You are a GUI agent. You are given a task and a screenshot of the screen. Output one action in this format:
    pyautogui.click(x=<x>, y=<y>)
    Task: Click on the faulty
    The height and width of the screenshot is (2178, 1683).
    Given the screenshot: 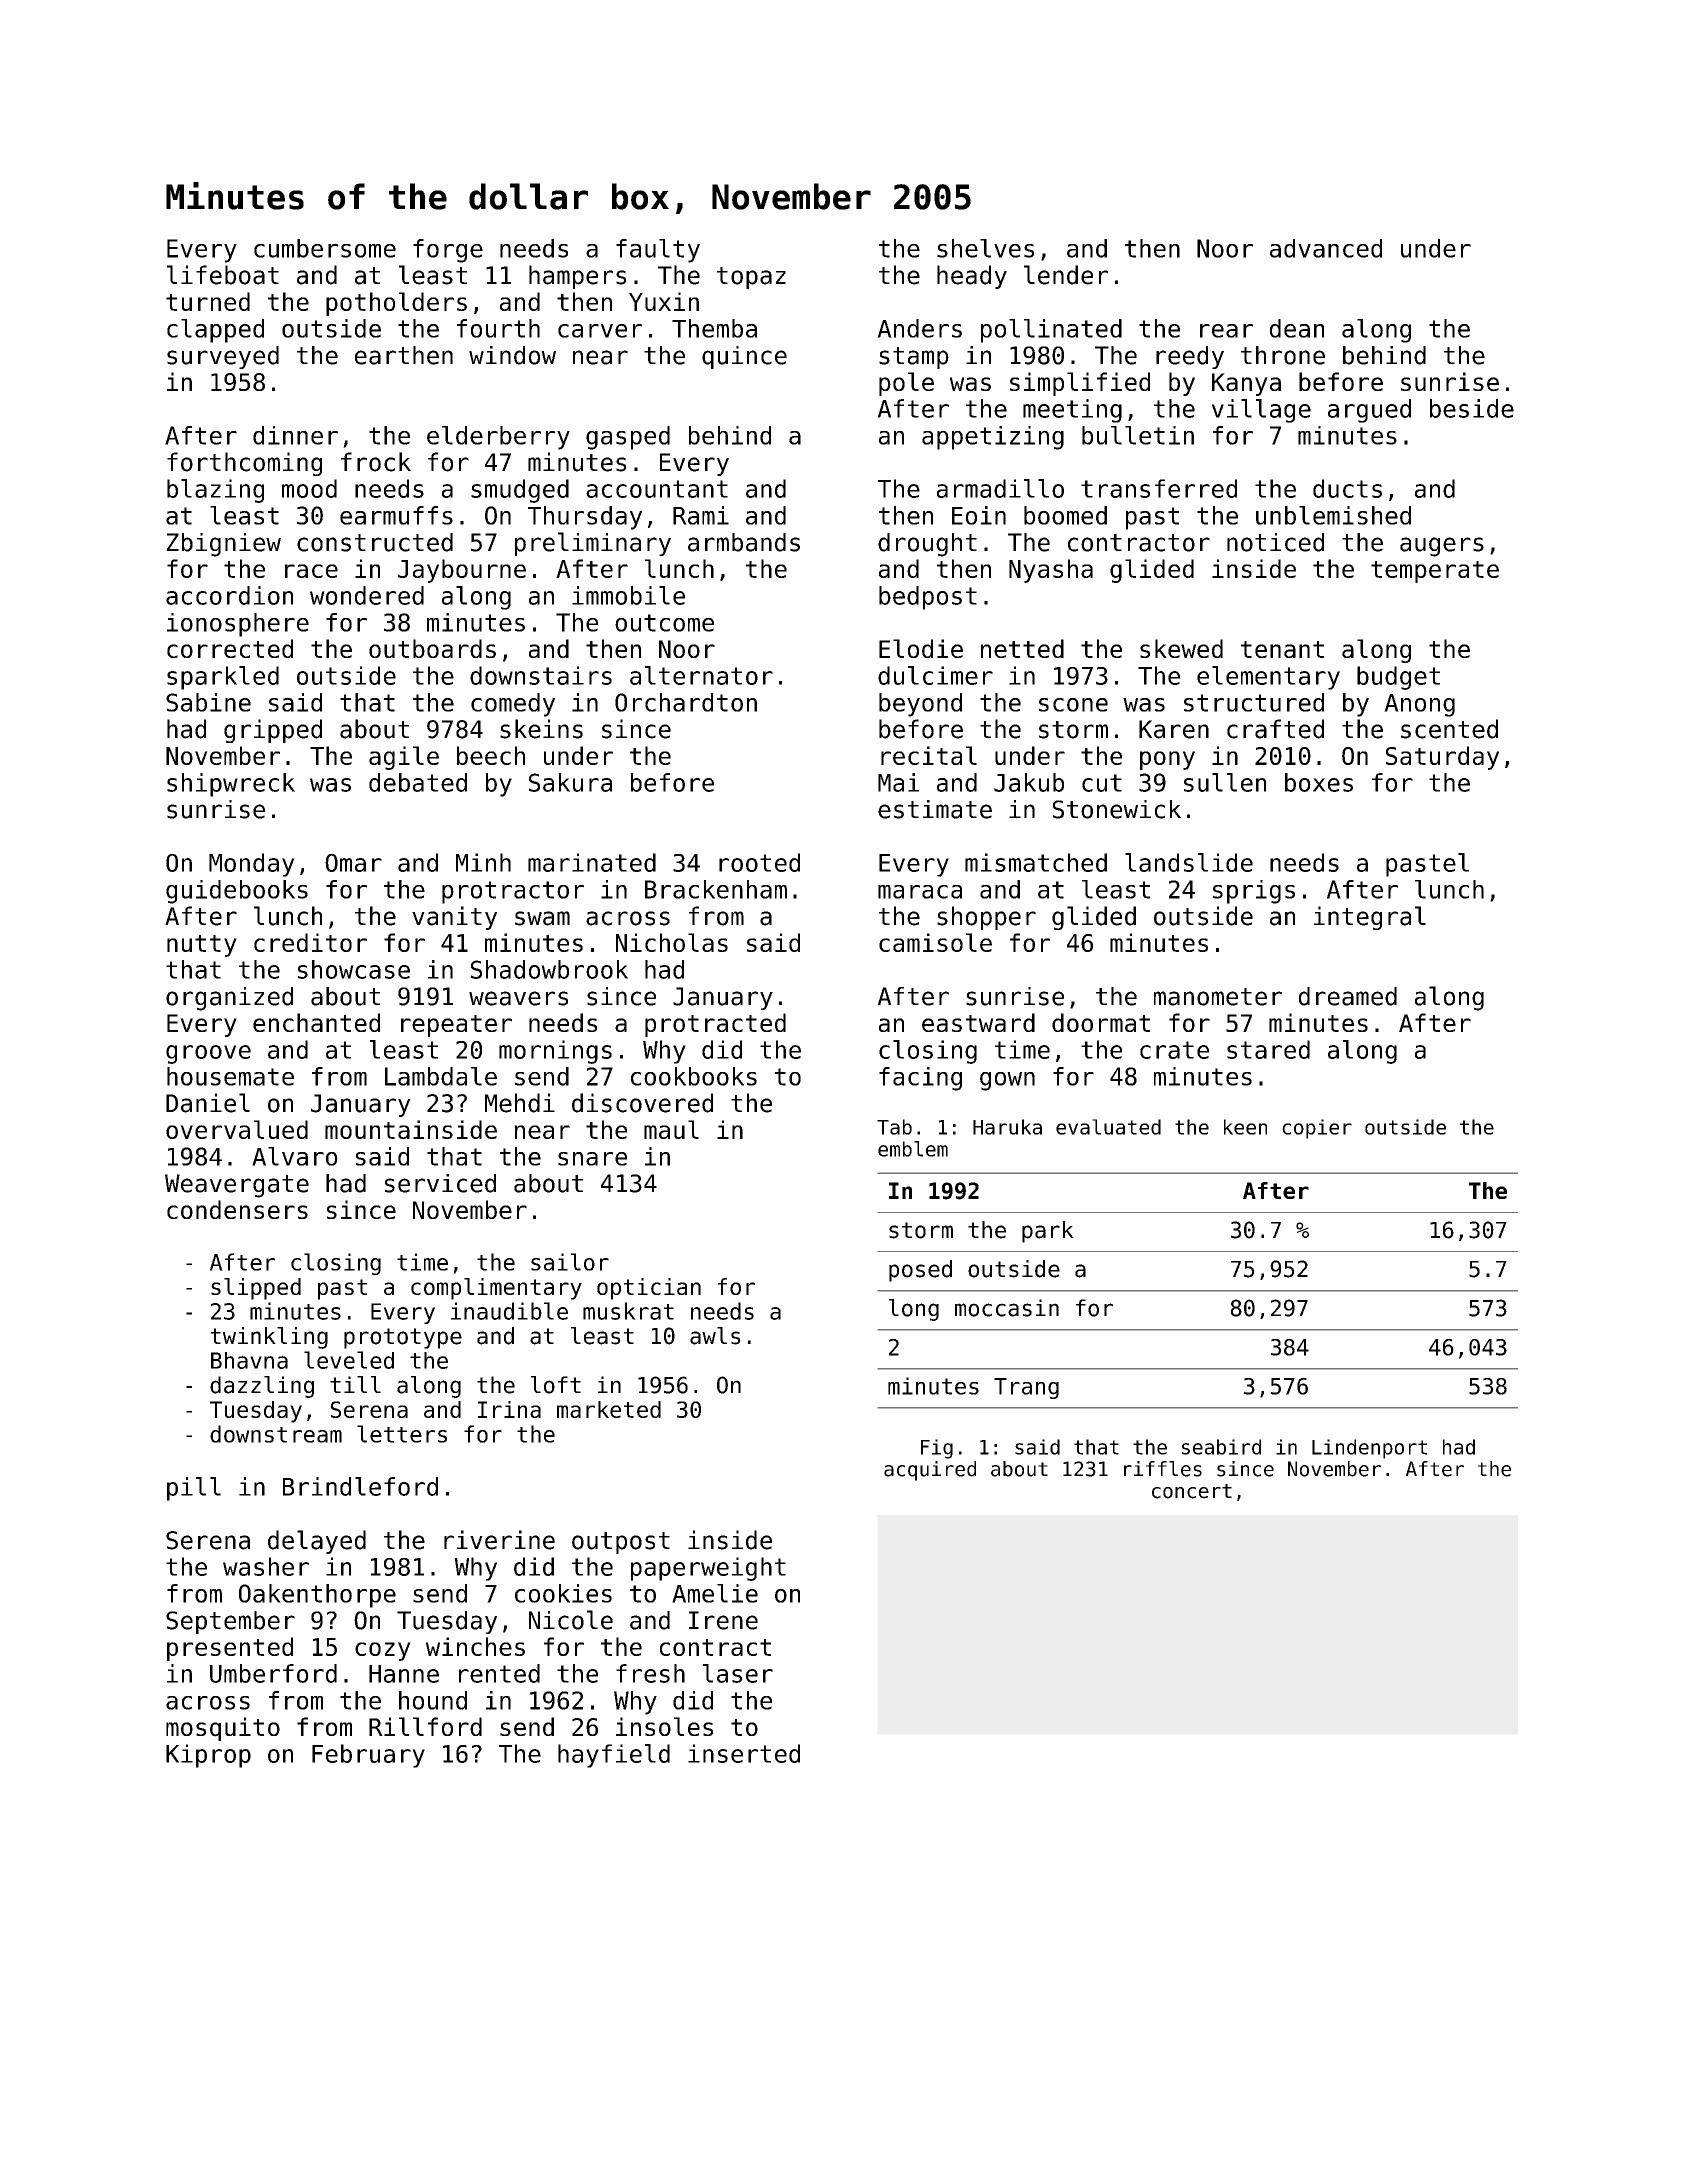 What is the action you would take?
    pyautogui.click(x=658, y=251)
